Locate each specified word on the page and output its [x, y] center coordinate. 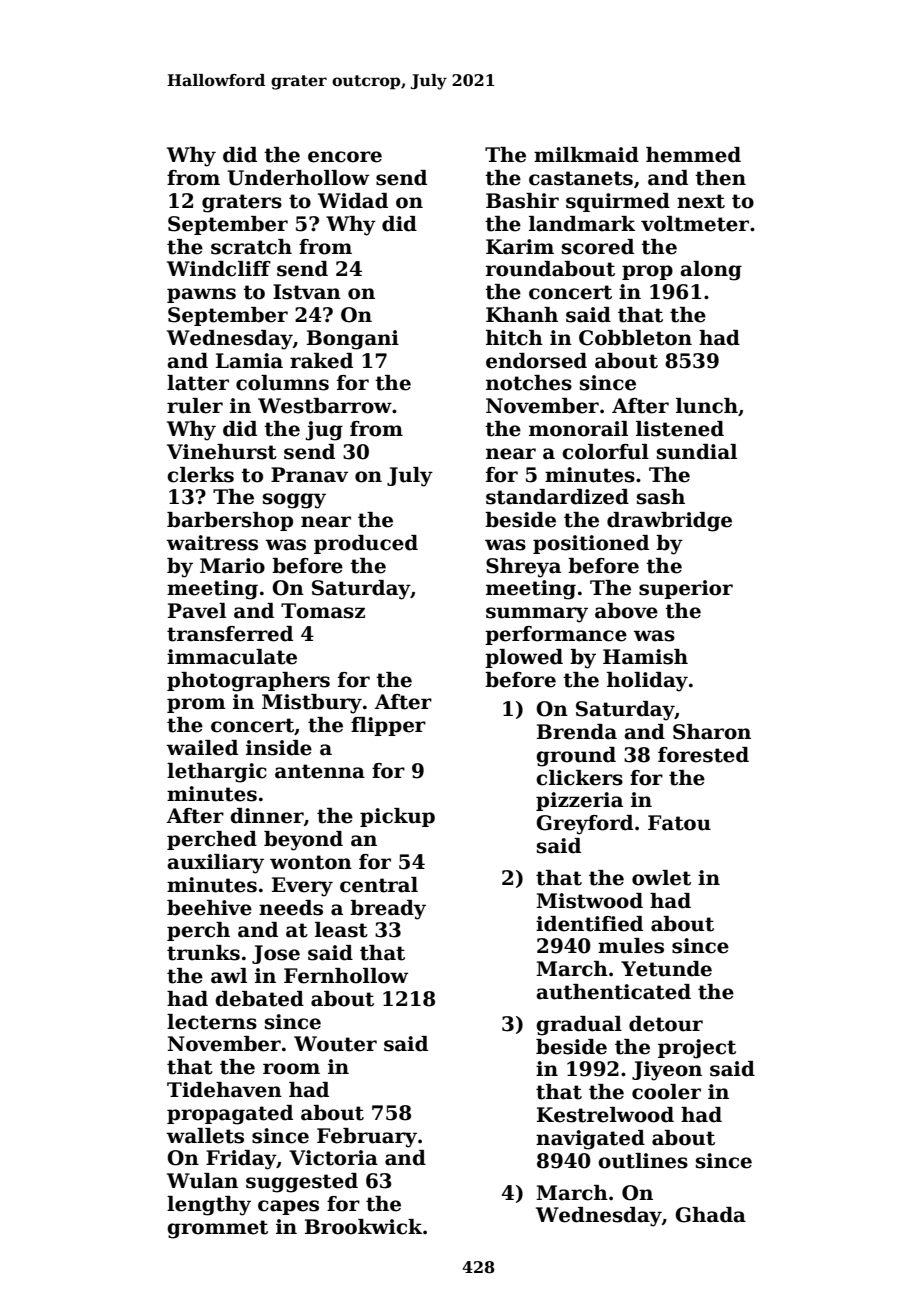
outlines [643, 1161]
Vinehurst [222, 452]
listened [680, 429]
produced [366, 544]
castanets [581, 178]
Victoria [333, 1158]
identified [589, 924]
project [697, 1049]
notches [529, 383]
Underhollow [298, 178]
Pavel [197, 611]
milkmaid [586, 155]
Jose [276, 954]
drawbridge [669, 522]
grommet [217, 1229]
